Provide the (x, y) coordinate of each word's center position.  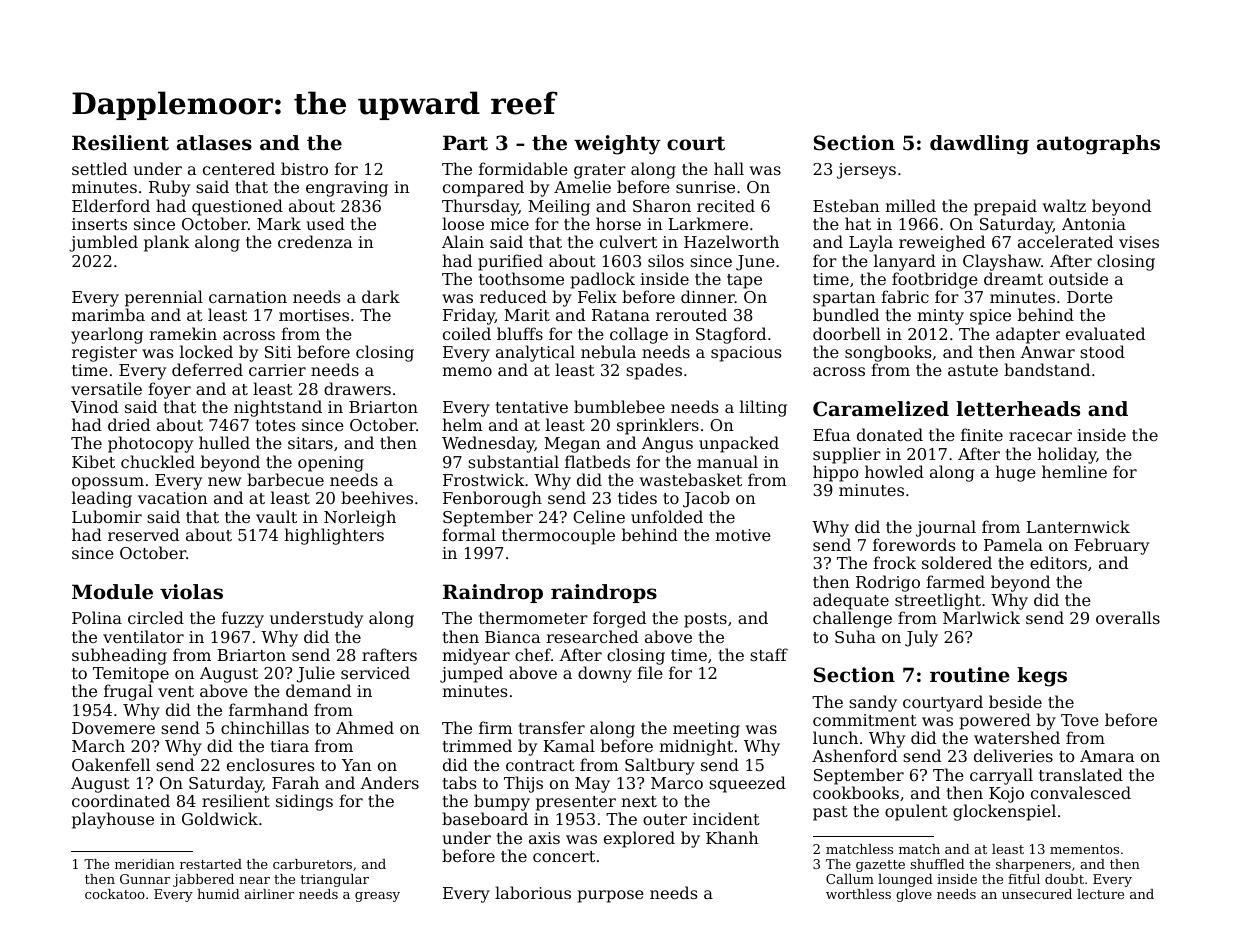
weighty (617, 145)
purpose (611, 896)
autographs (1098, 145)
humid (218, 894)
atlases (214, 143)
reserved (143, 534)
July (921, 638)
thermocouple (558, 536)
